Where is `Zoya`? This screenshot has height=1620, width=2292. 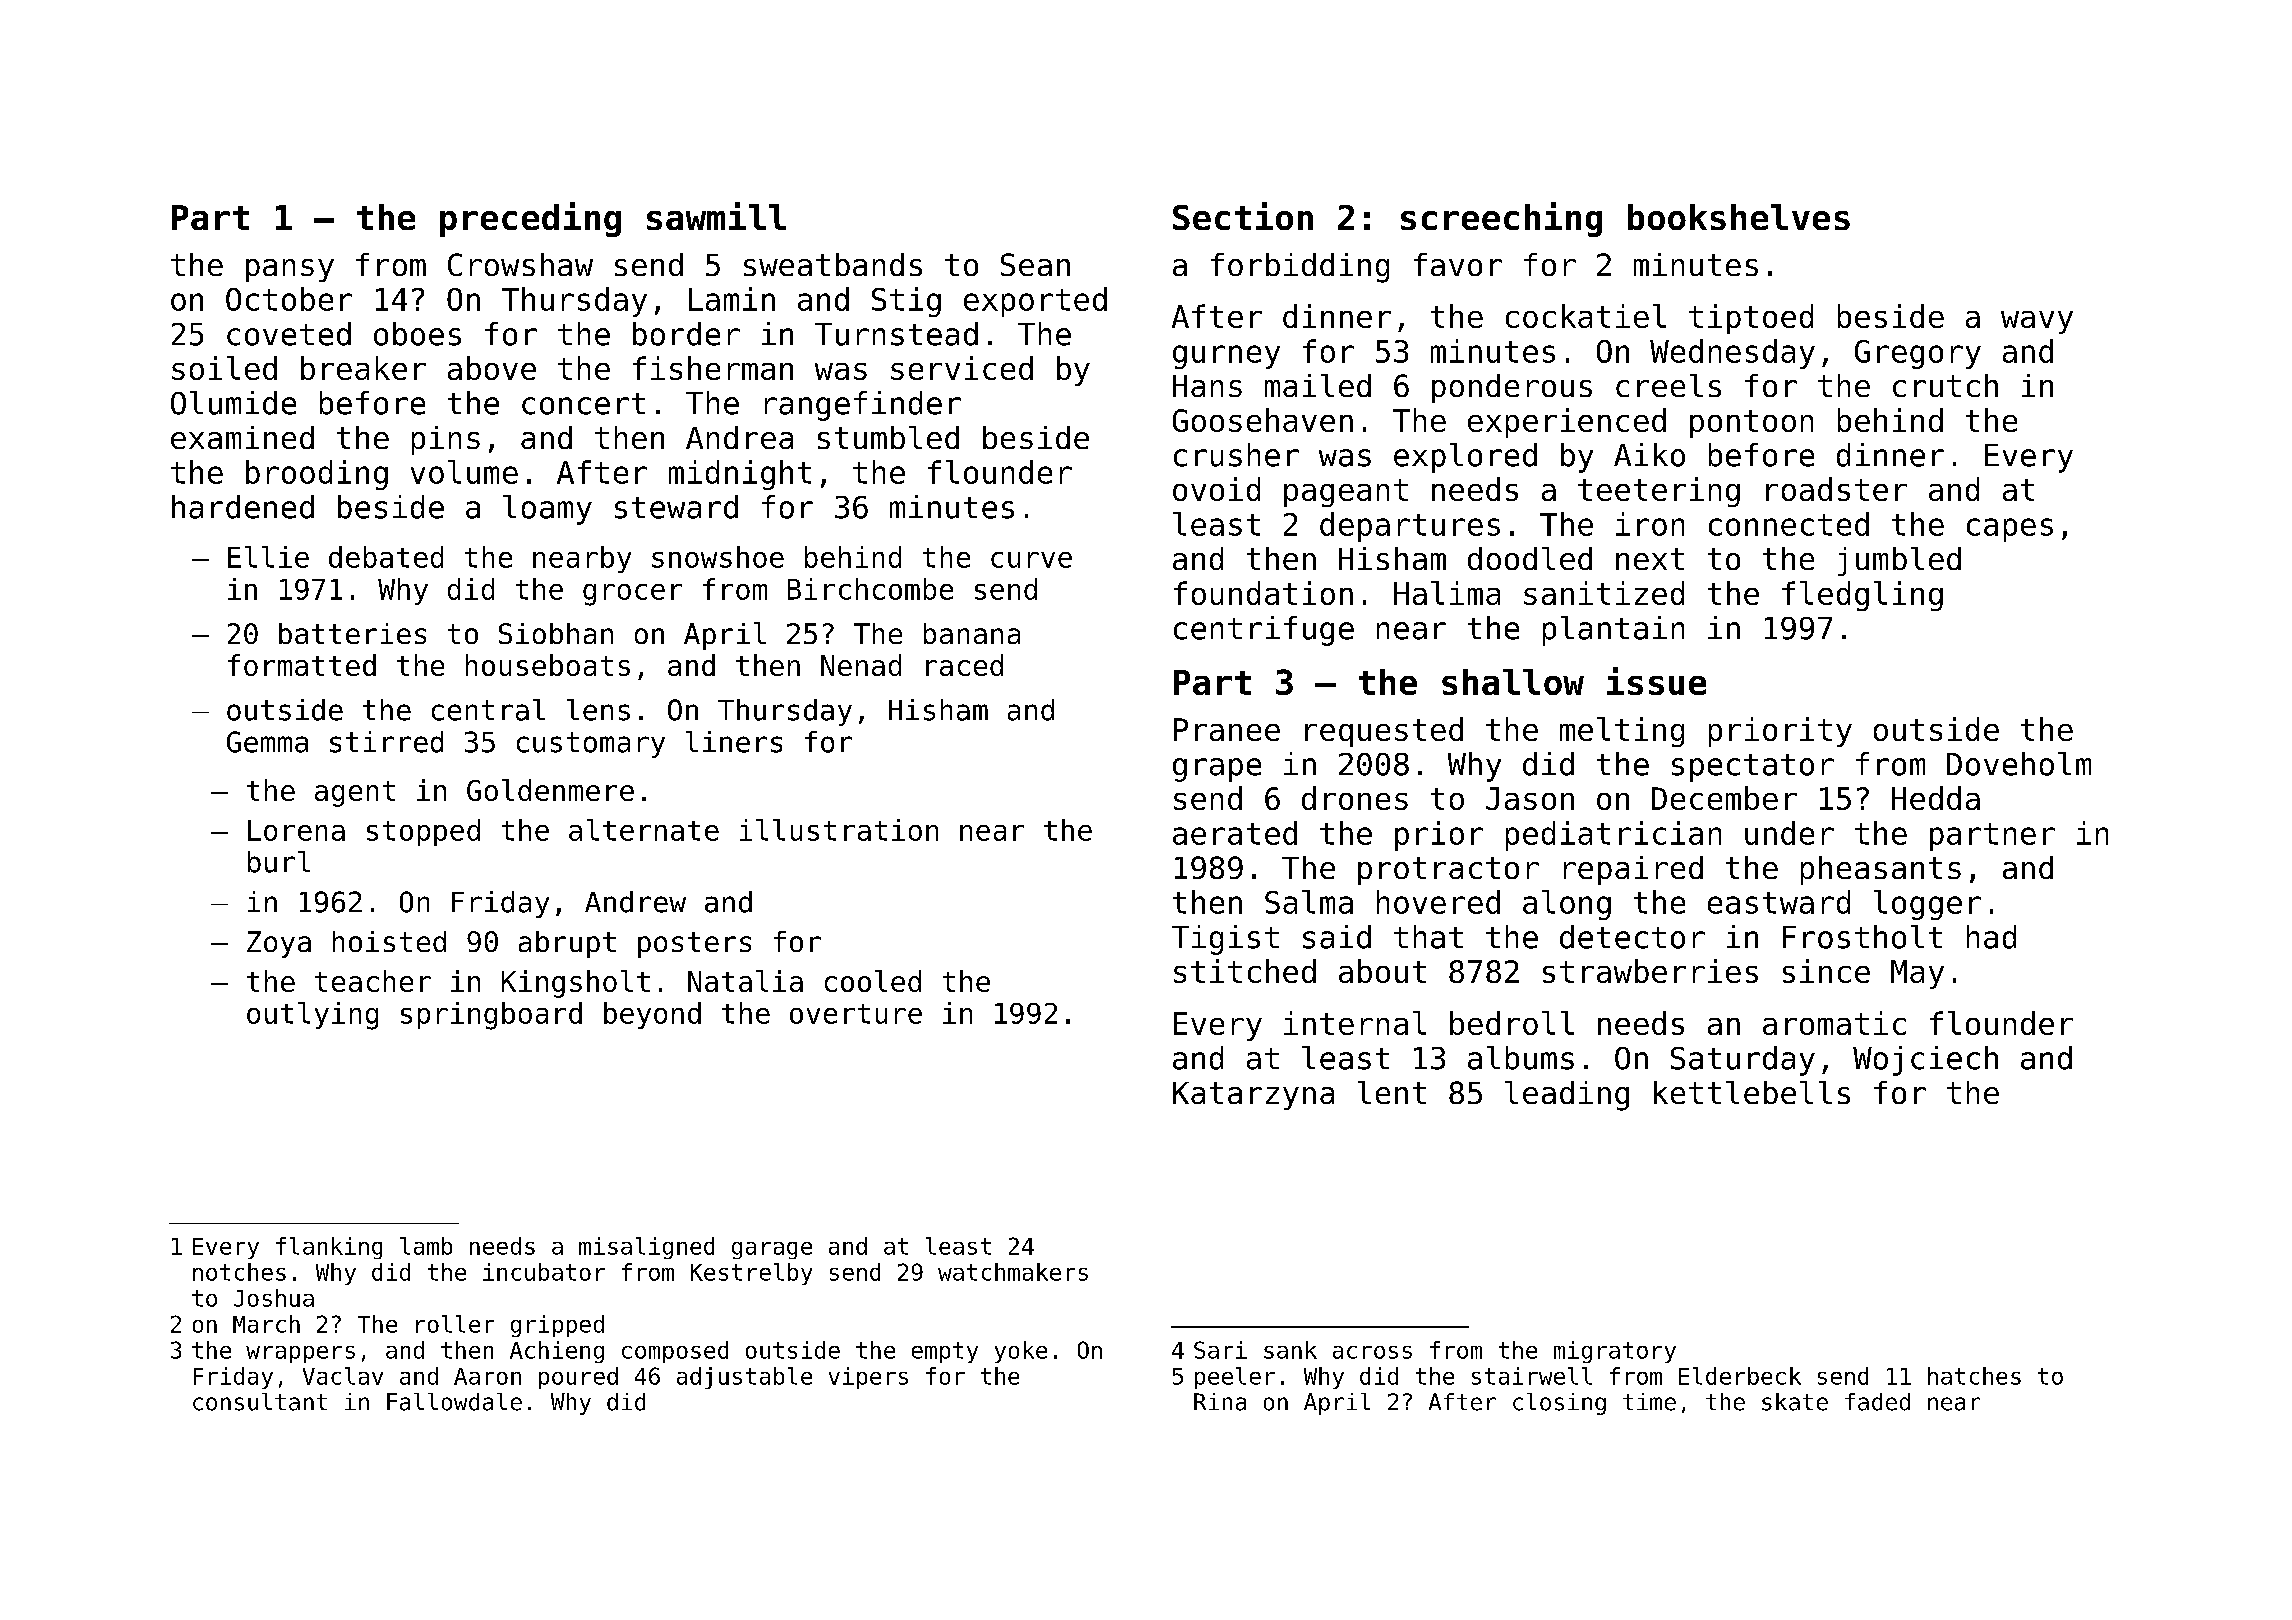 Zoya is located at coordinates (279, 944).
